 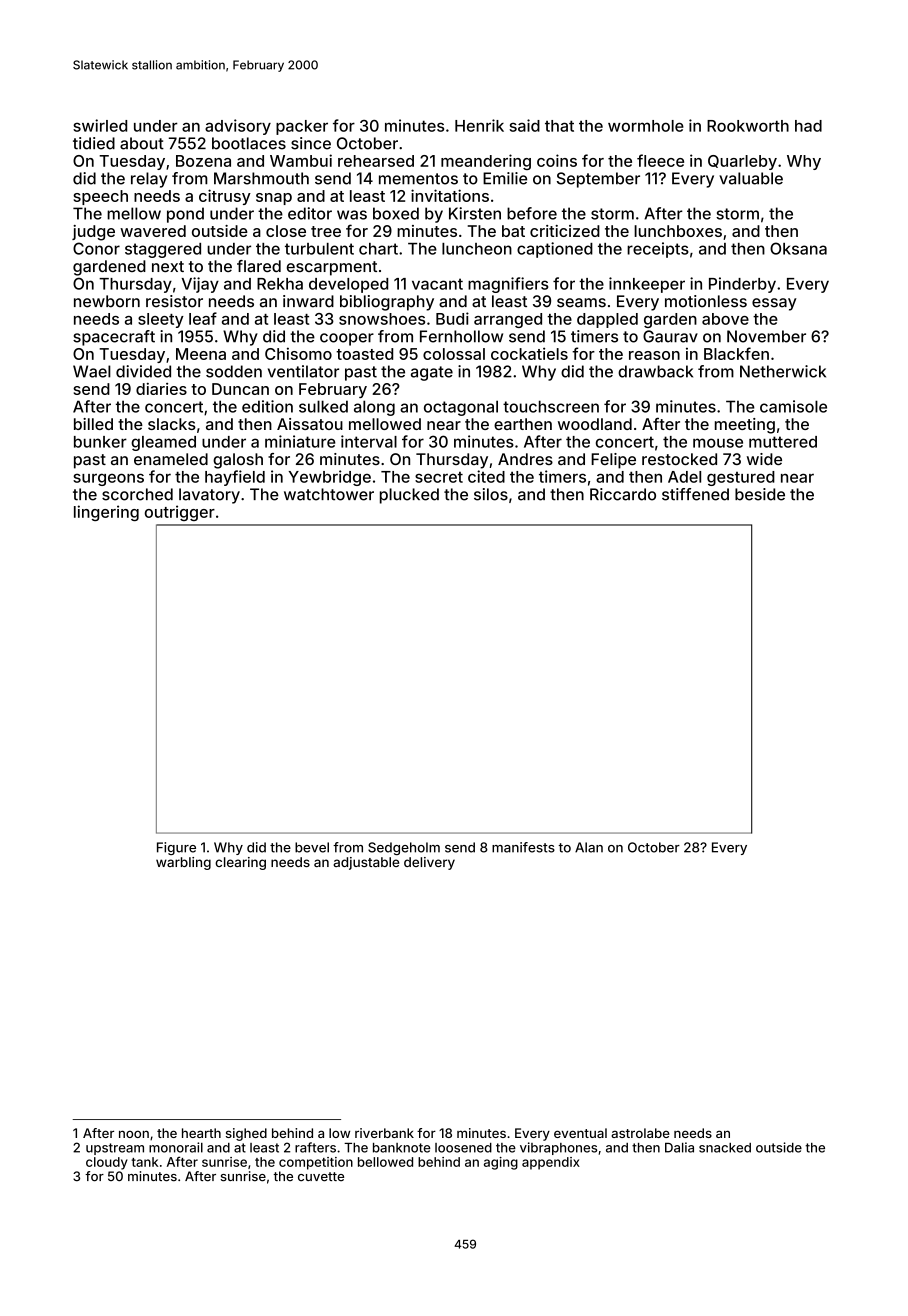 What do you see at coordinates (760, 494) in the page?
I see `beside` at bounding box center [760, 494].
